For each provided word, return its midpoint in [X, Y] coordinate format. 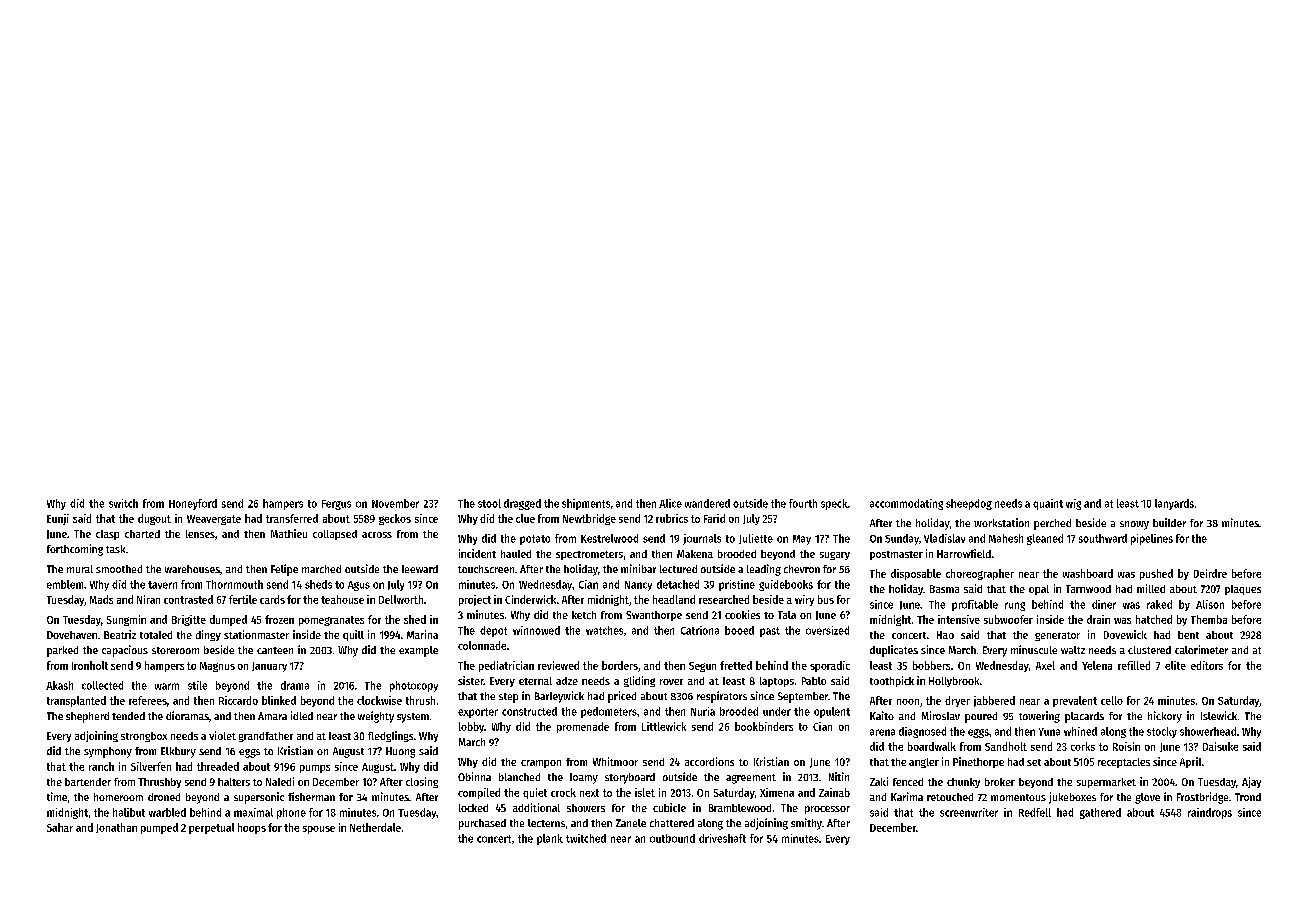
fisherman [311, 796]
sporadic [830, 666]
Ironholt [90, 665]
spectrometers [589, 555]
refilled [1134, 665]
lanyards [1174, 504]
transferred [292, 518]
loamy [584, 778]
